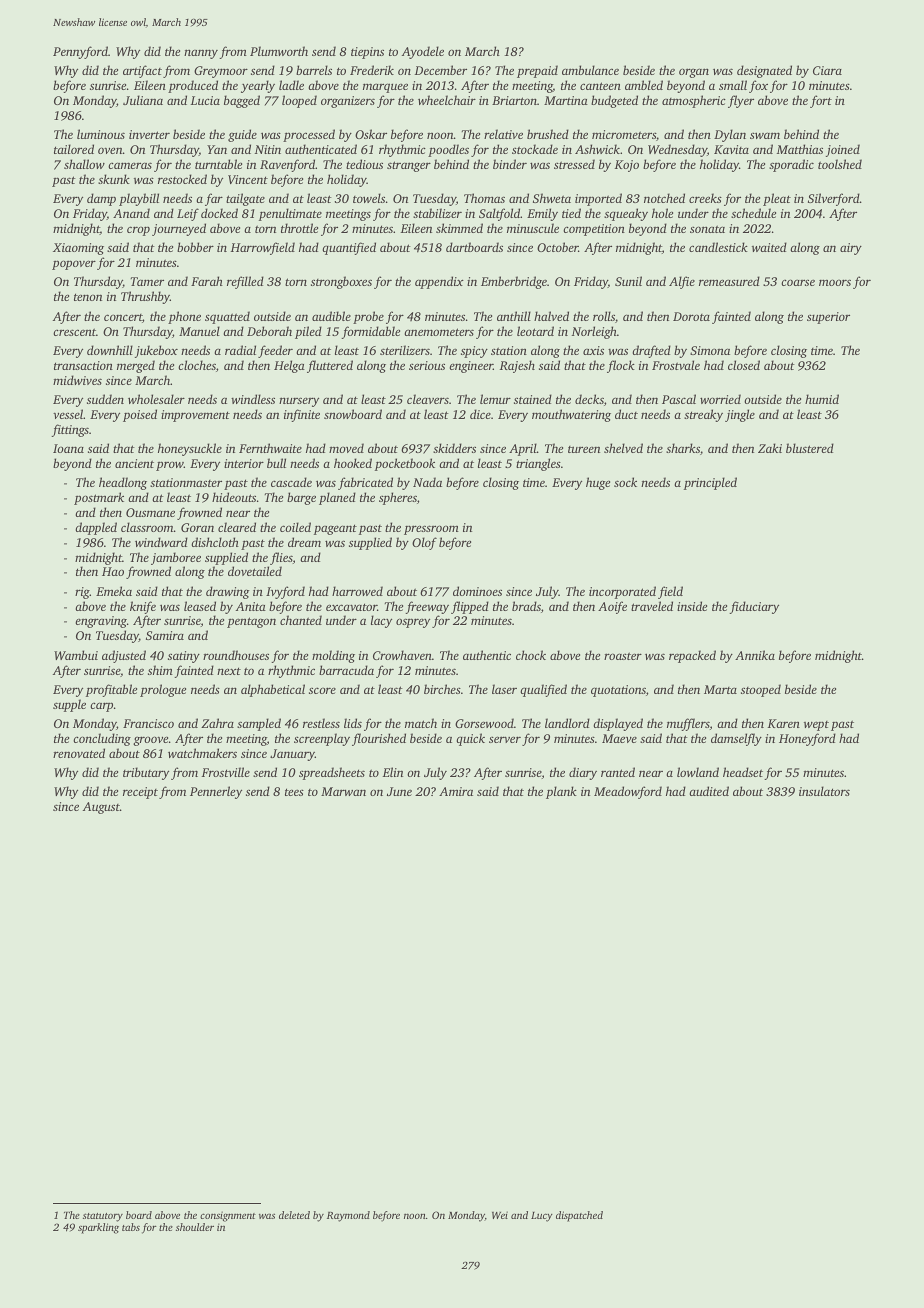  Describe the element at coordinates (139, 199) in the screenshot. I see `playbill` at that location.
